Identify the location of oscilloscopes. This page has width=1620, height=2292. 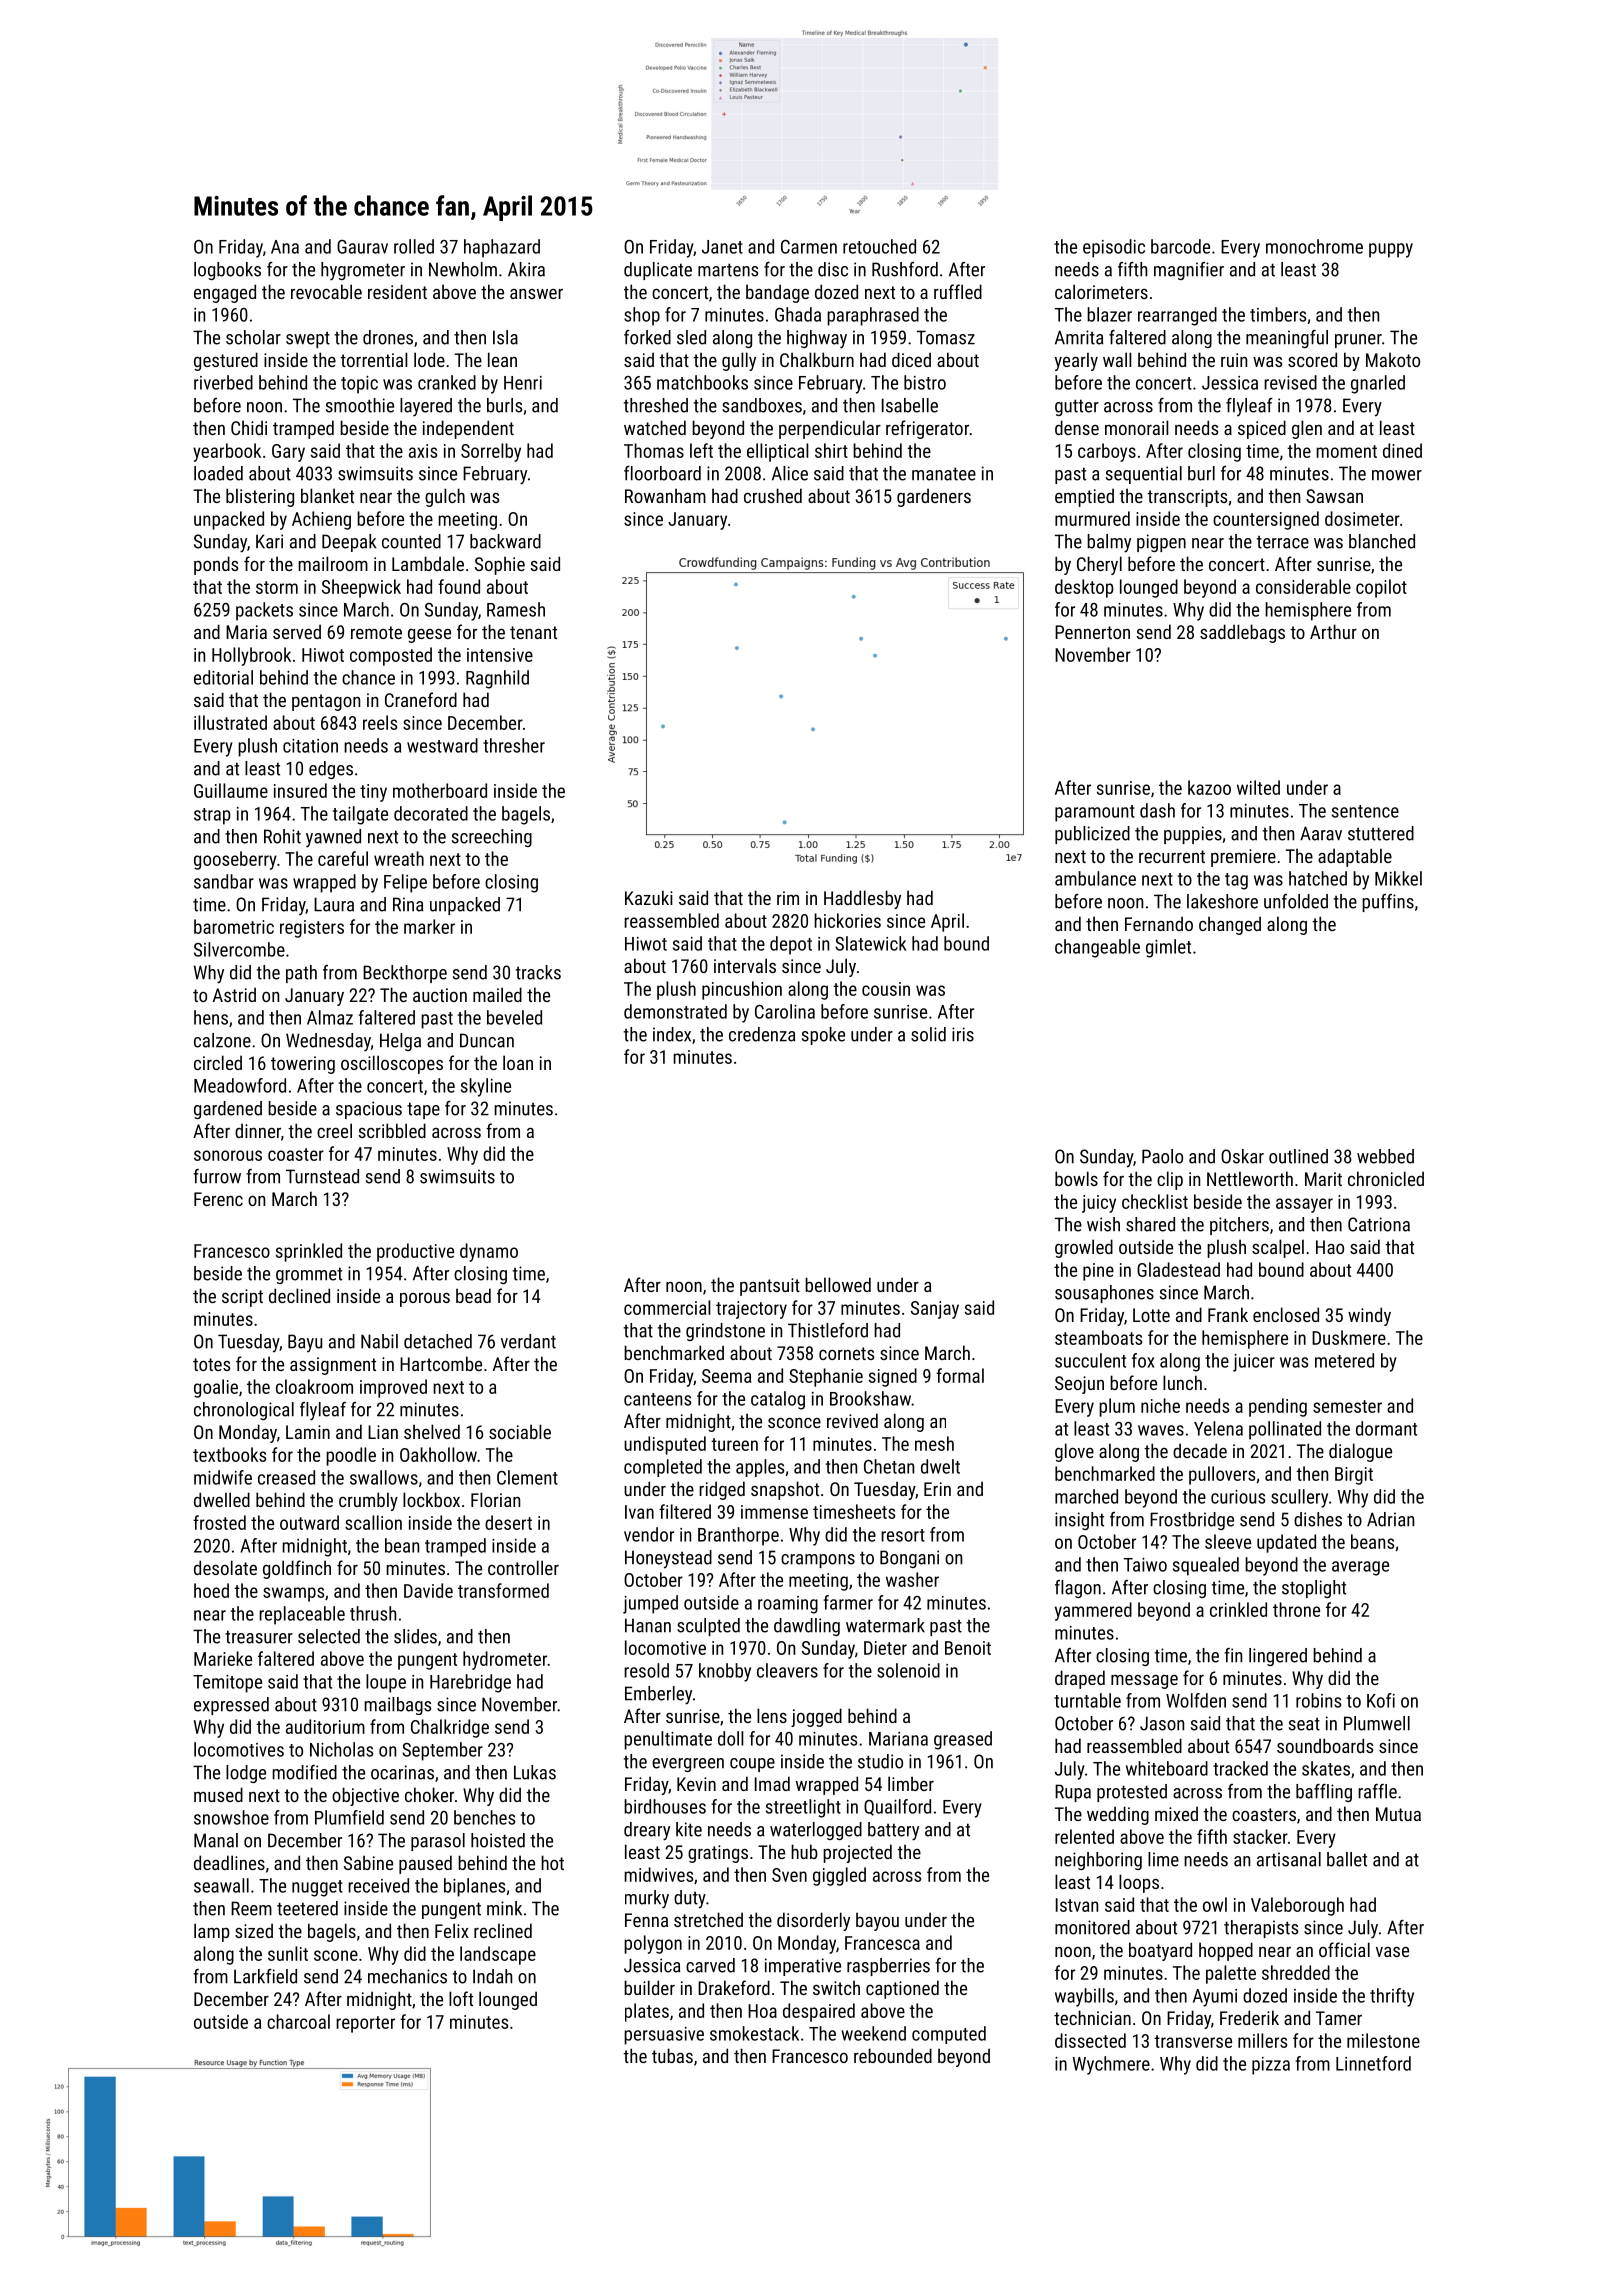
(392, 1064).
